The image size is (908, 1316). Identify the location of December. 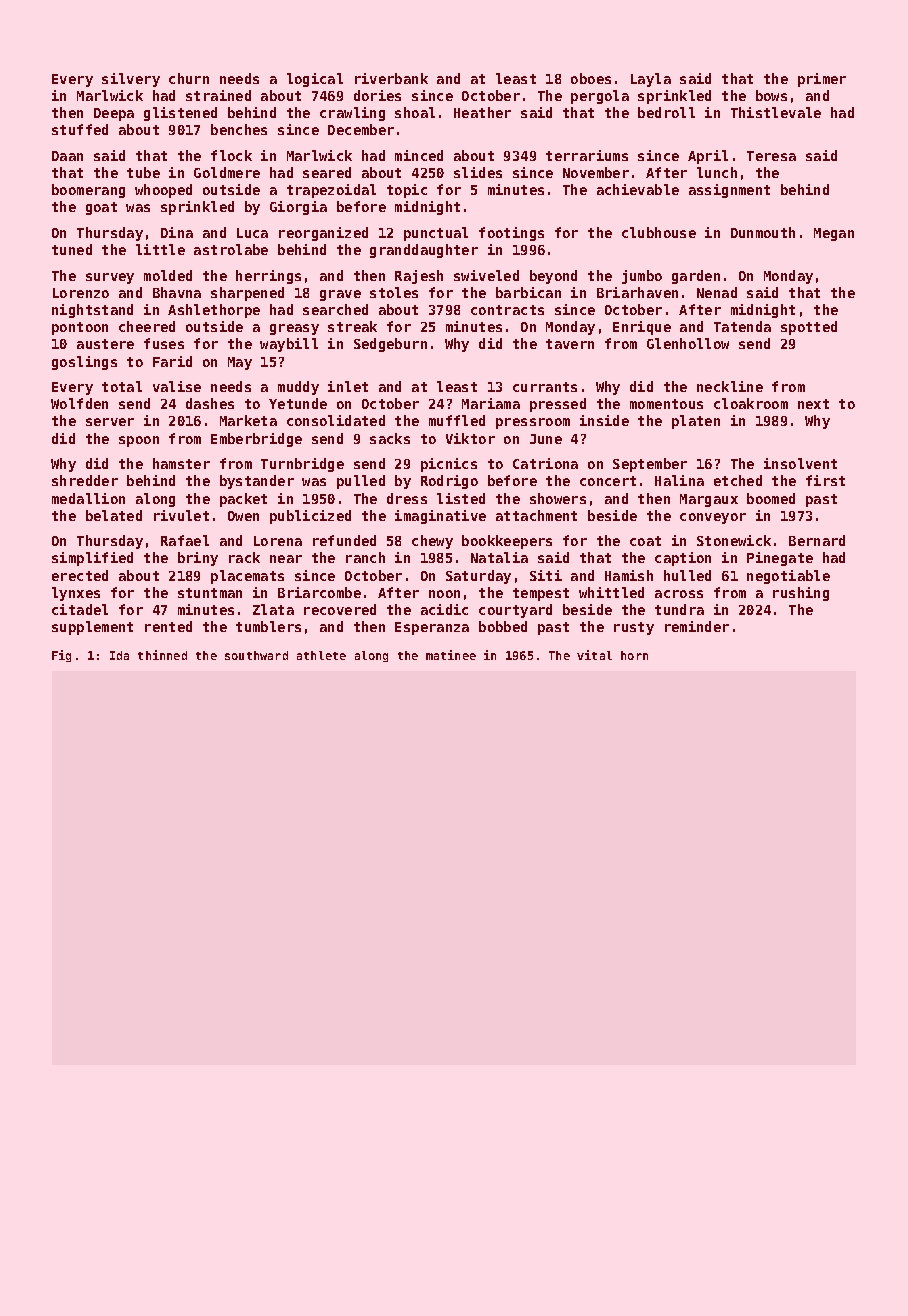
(361, 129).
